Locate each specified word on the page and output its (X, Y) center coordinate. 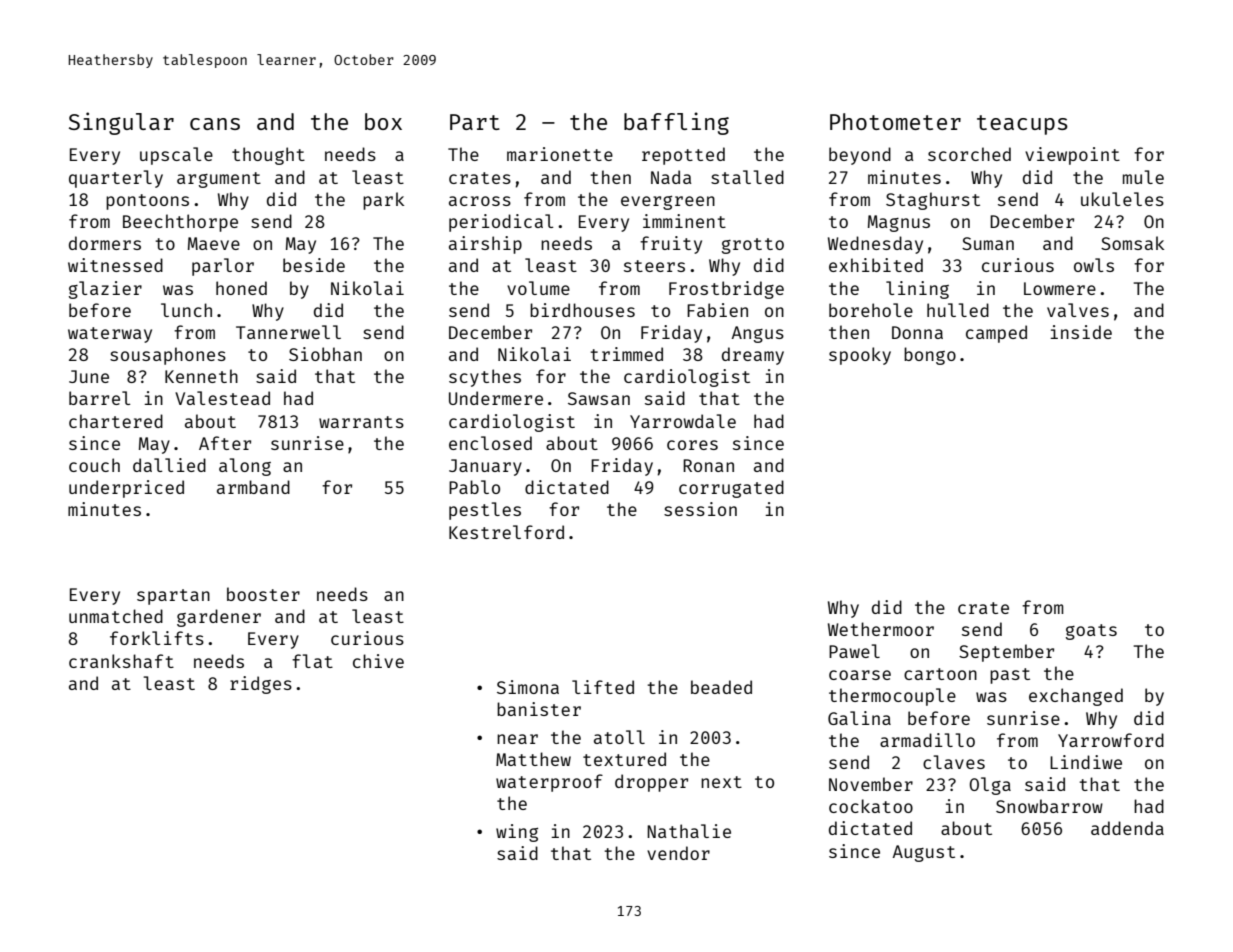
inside (1081, 332)
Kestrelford (506, 532)
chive (378, 661)
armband (253, 487)
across (480, 201)
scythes (485, 378)
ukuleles (1122, 199)
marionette (560, 154)
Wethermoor (881, 629)
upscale (176, 156)
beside (314, 265)
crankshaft (121, 661)
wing (517, 833)
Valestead (222, 398)
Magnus (899, 223)
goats (1091, 632)
